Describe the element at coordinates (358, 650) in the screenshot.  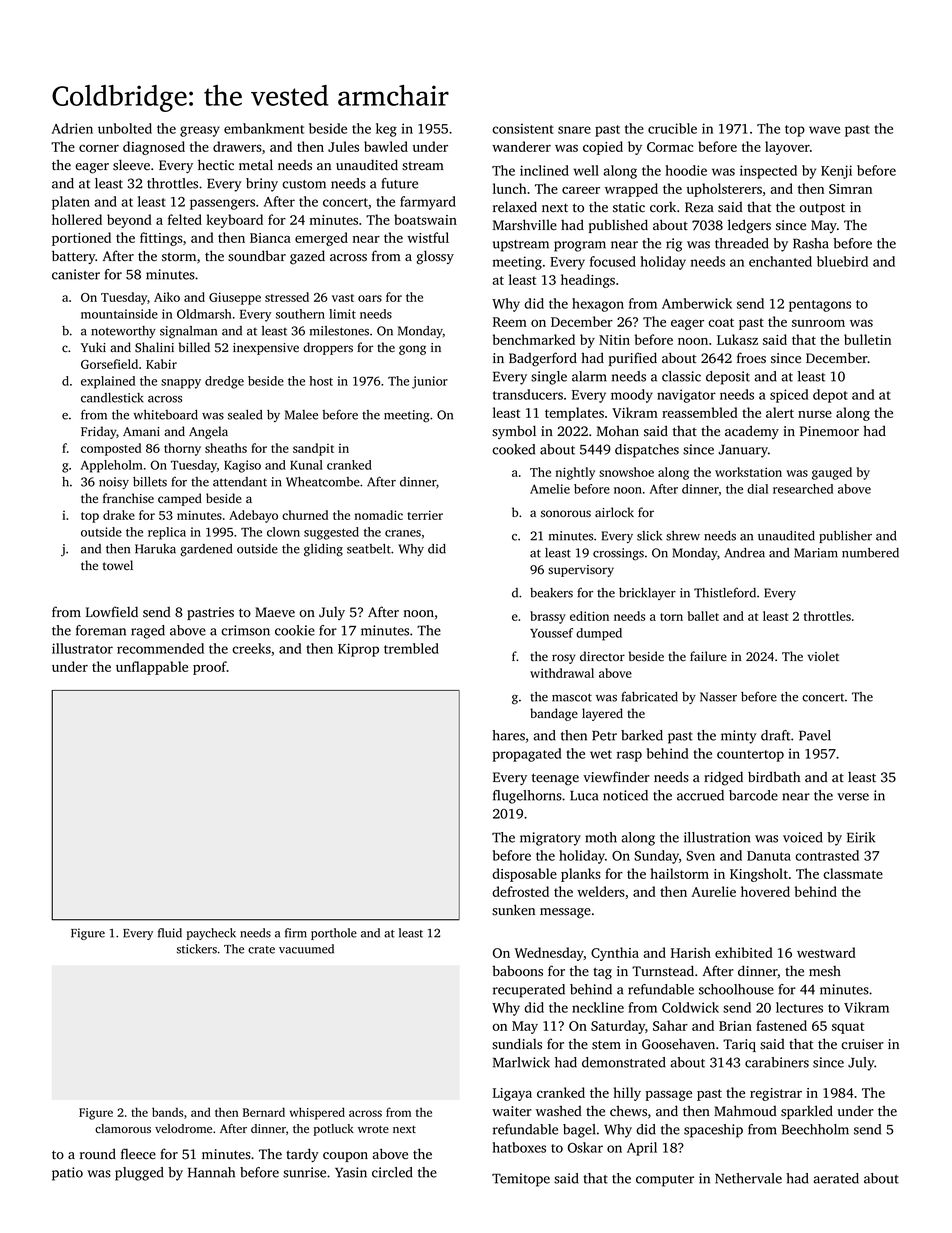
I see `Kiprop` at that location.
